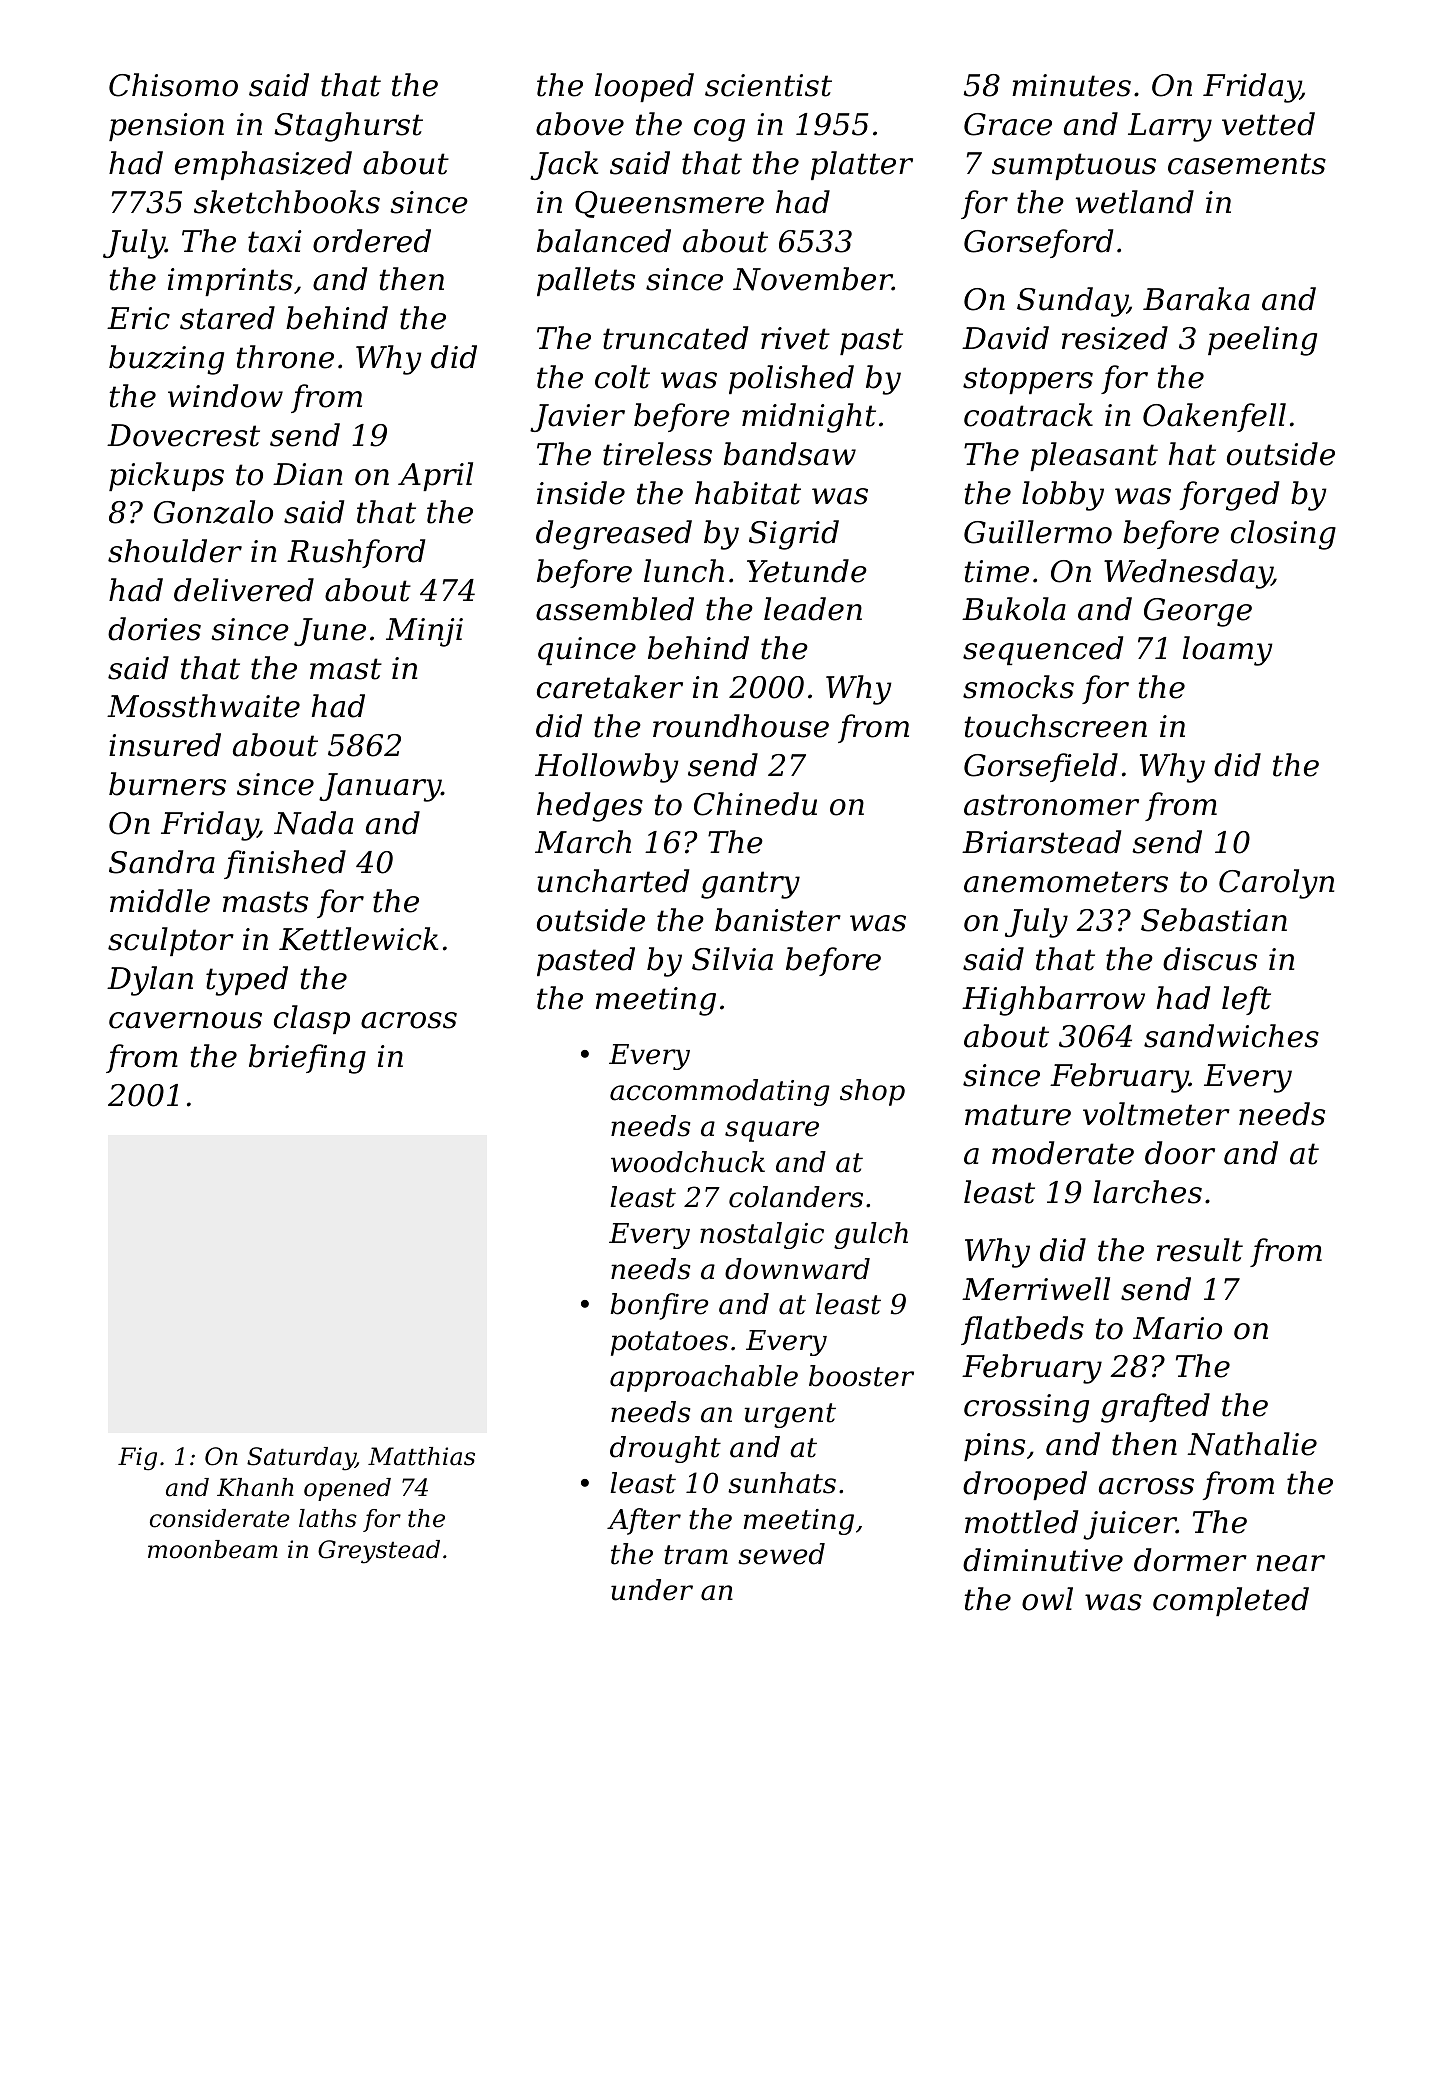 This image has height=2100, width=1450. What do you see at coordinates (644, 87) in the image?
I see `looped` at bounding box center [644, 87].
